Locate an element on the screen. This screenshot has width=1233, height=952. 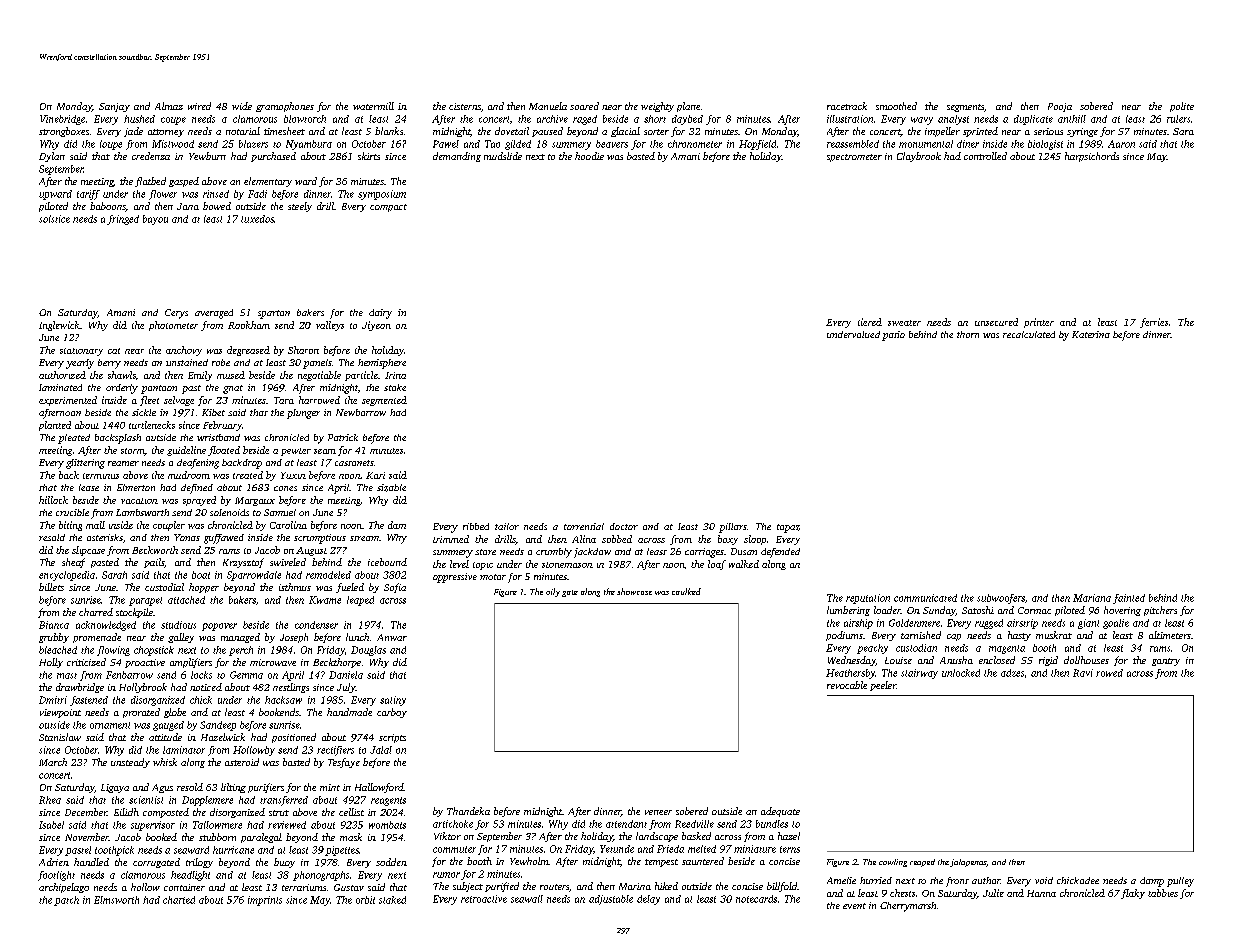
Dylan is located at coordinates (52, 157).
